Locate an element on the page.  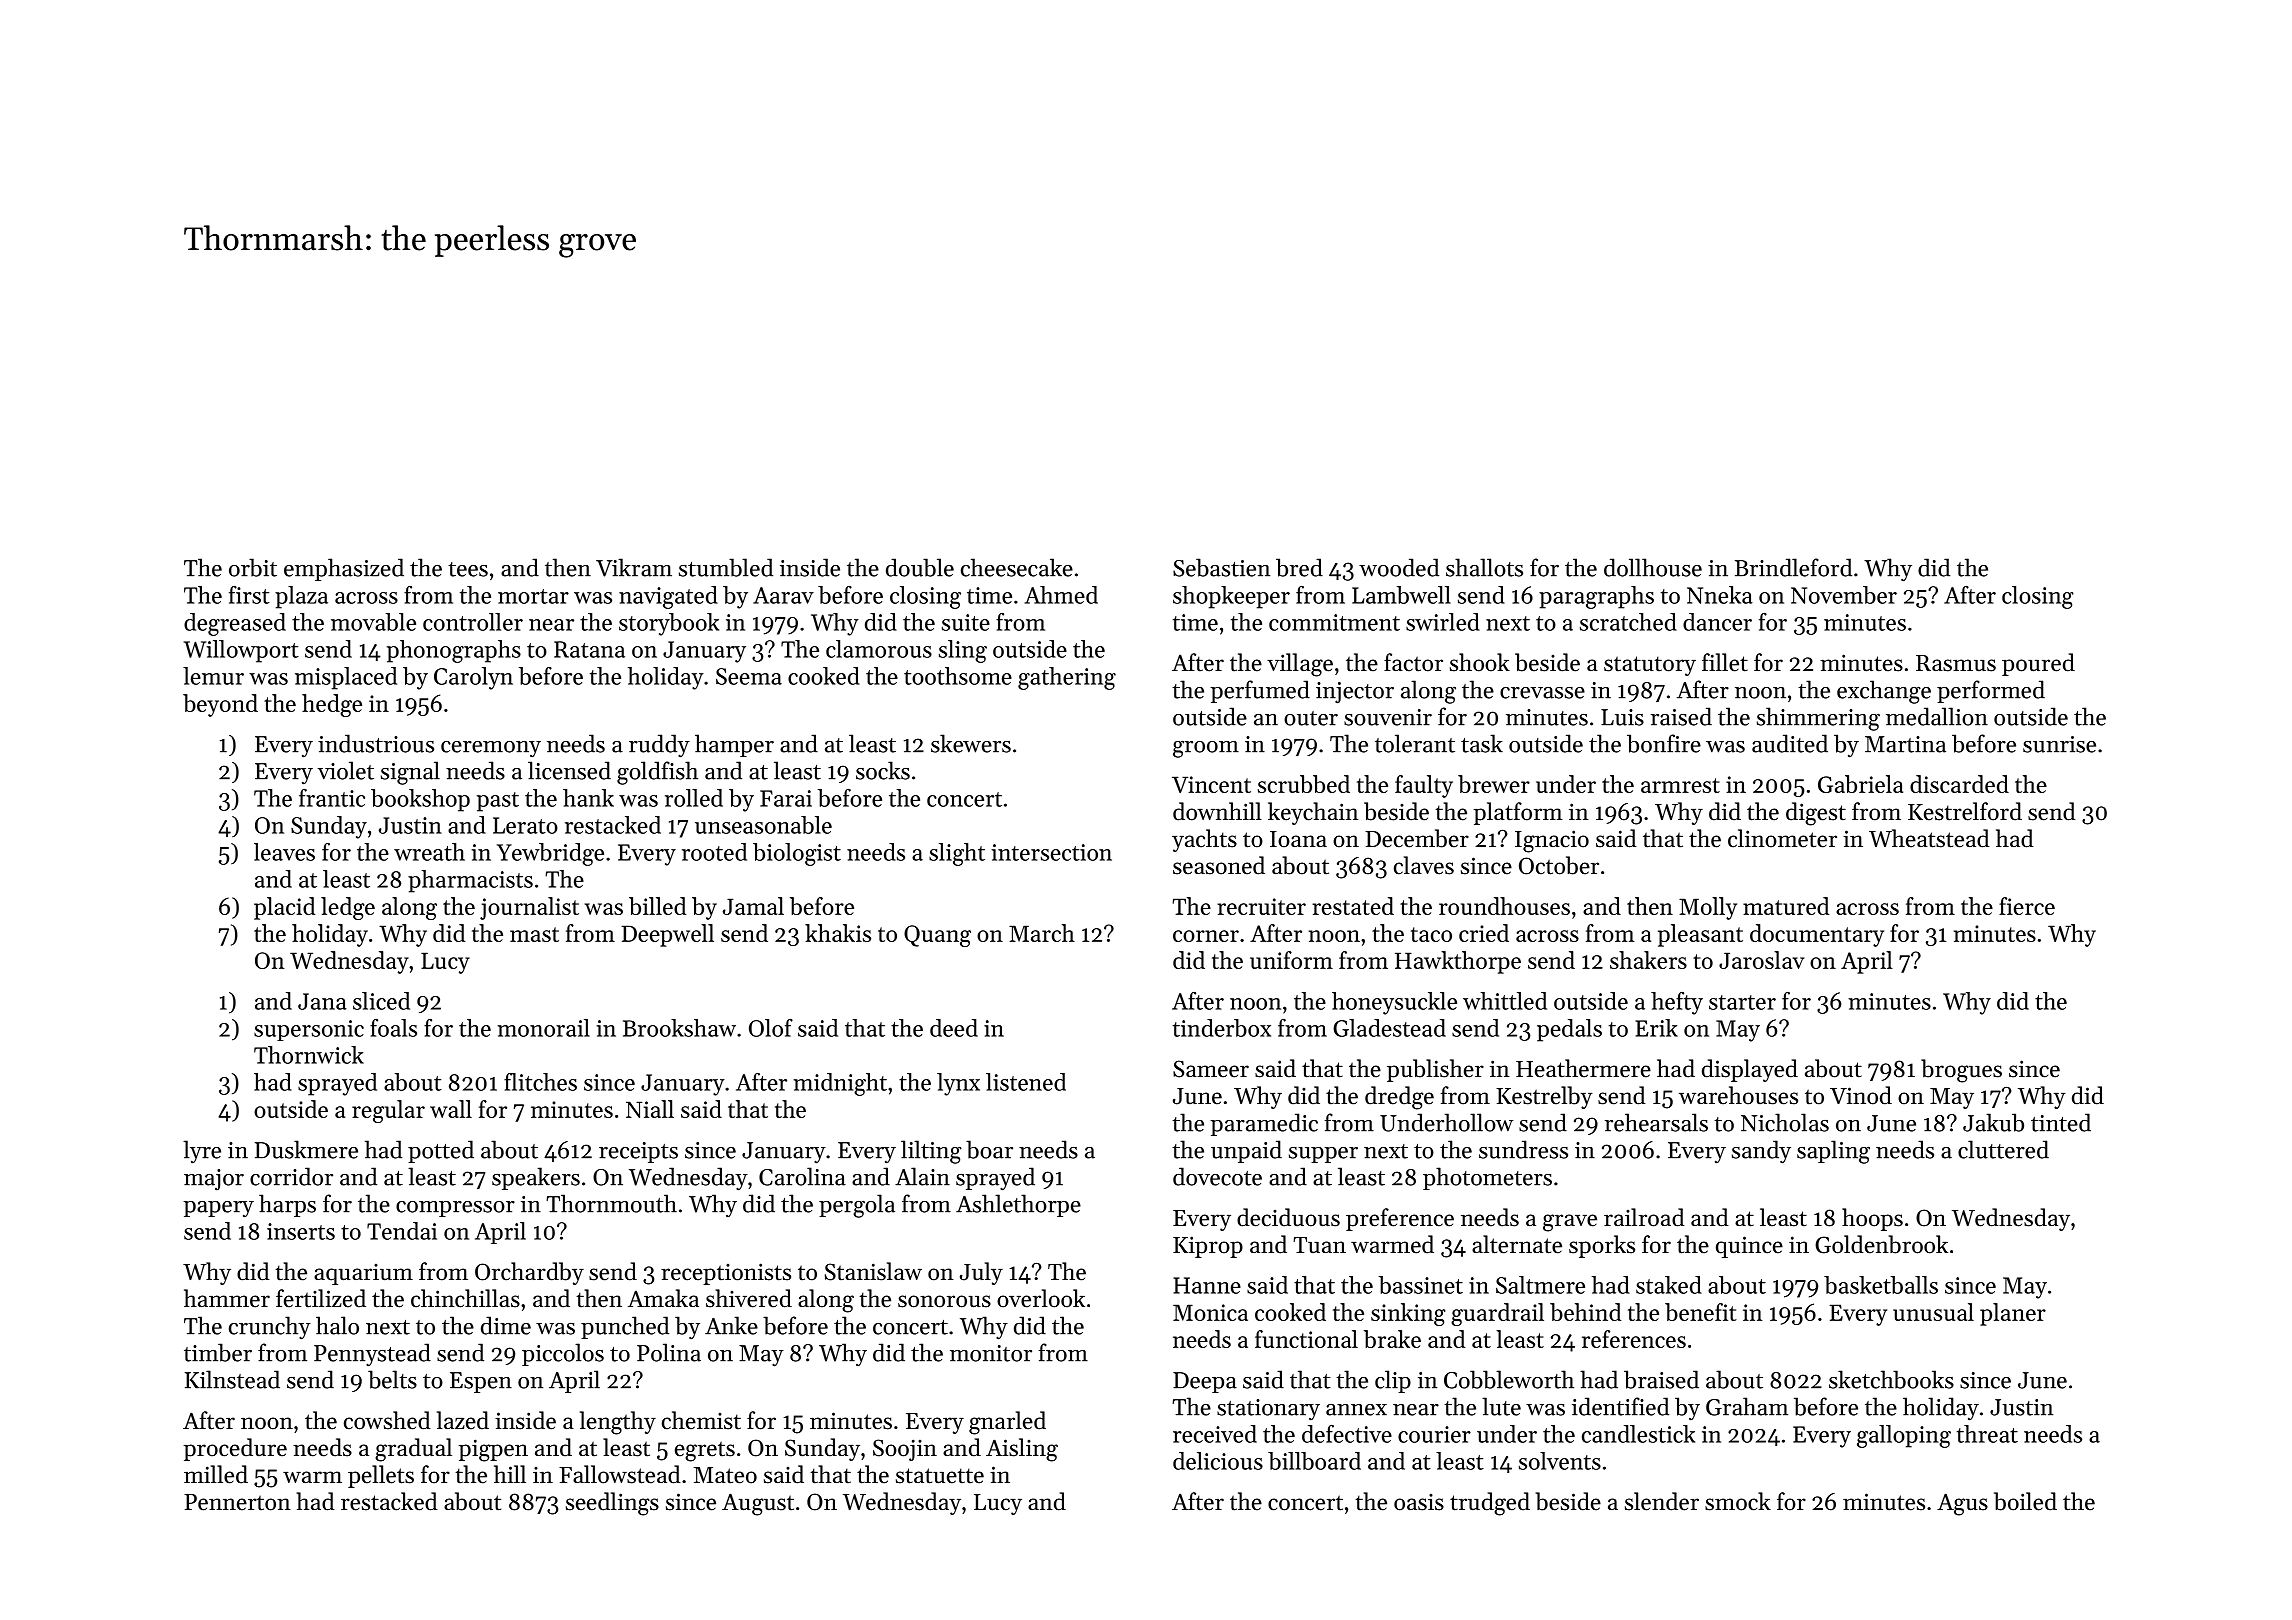
Pennerton is located at coordinates (237, 1502).
